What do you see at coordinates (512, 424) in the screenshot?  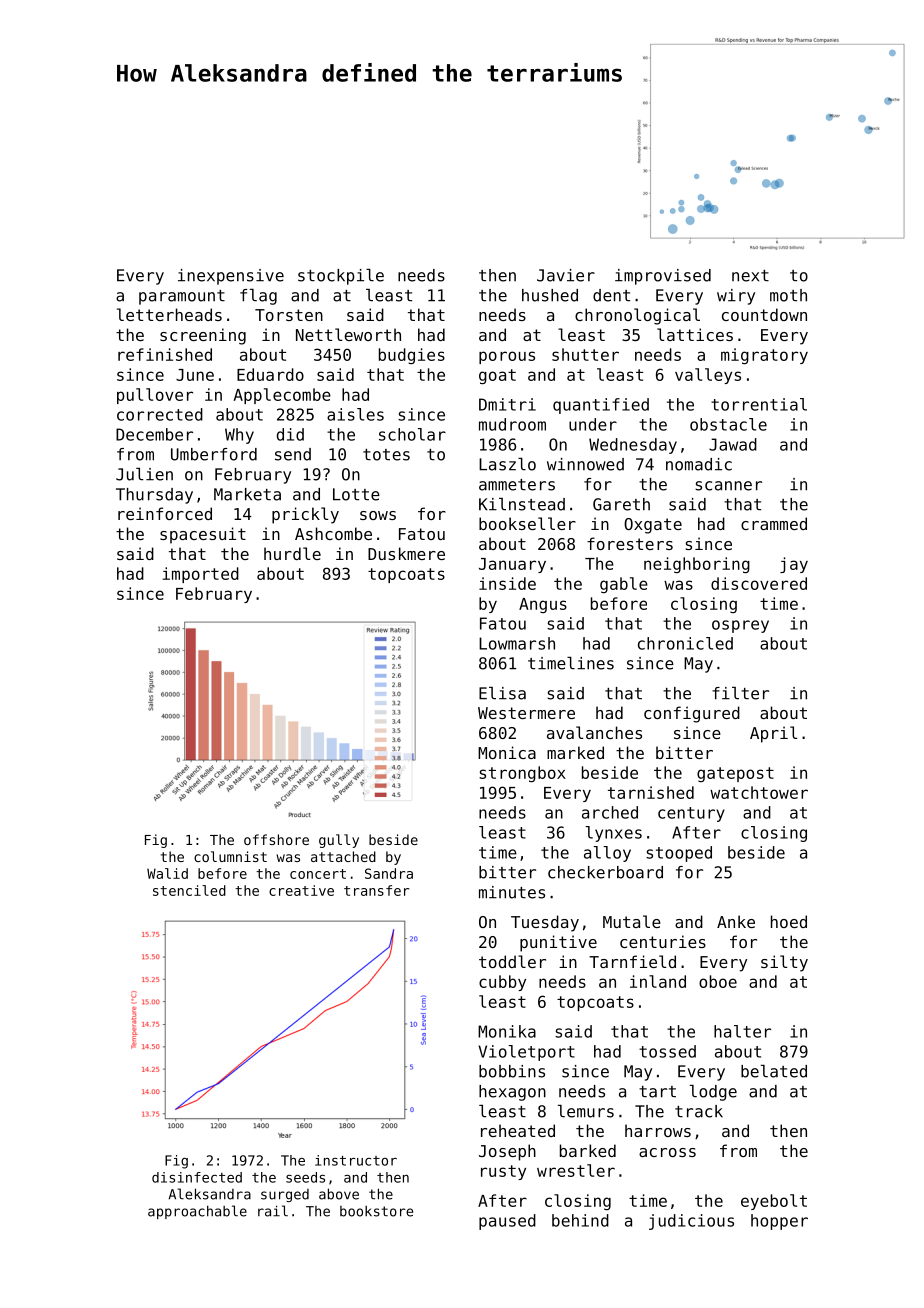 I see `mudroom` at bounding box center [512, 424].
